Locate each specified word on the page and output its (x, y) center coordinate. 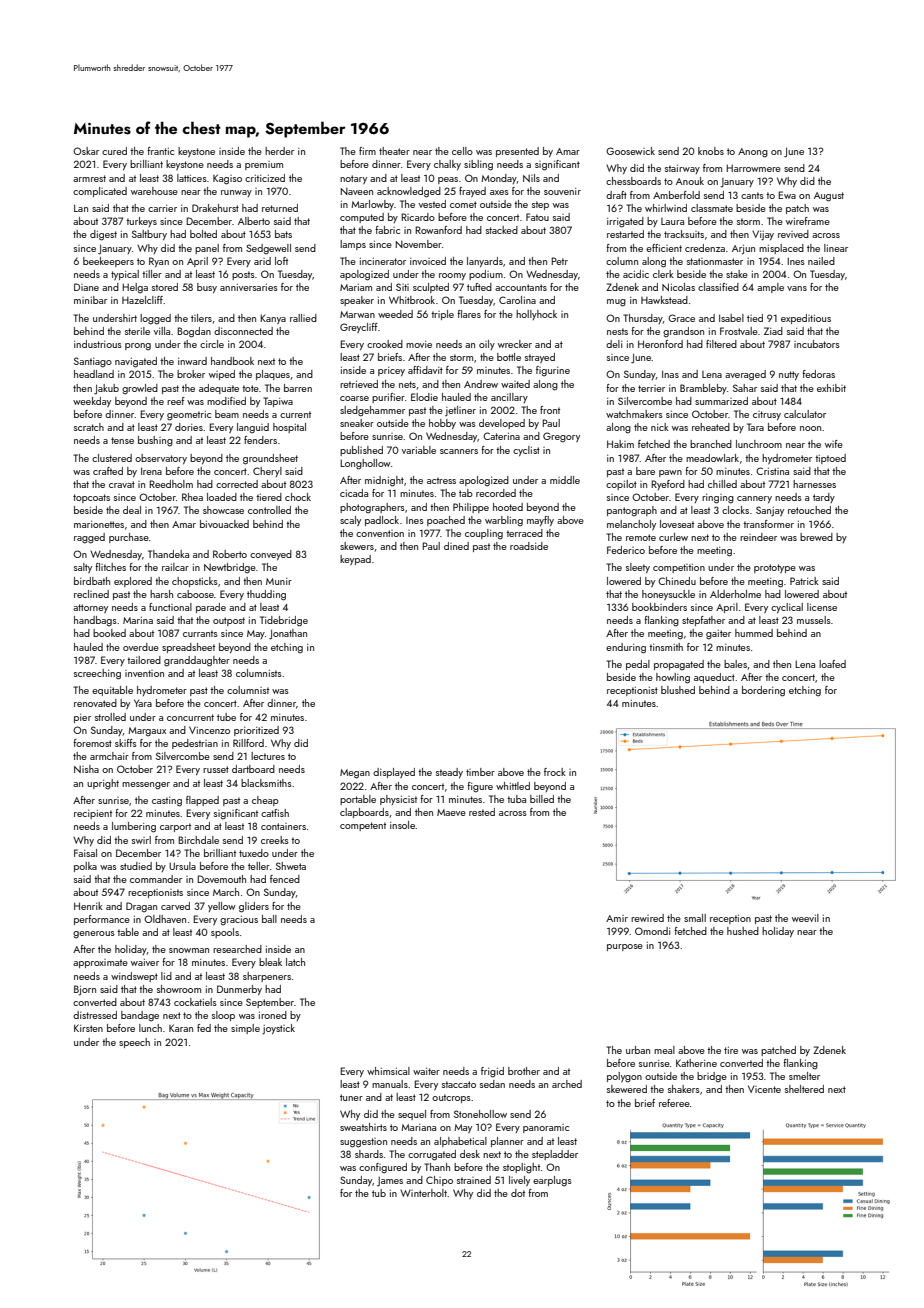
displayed (394, 773)
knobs (711, 151)
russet (216, 769)
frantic (160, 151)
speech (134, 1043)
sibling (478, 165)
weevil (805, 918)
